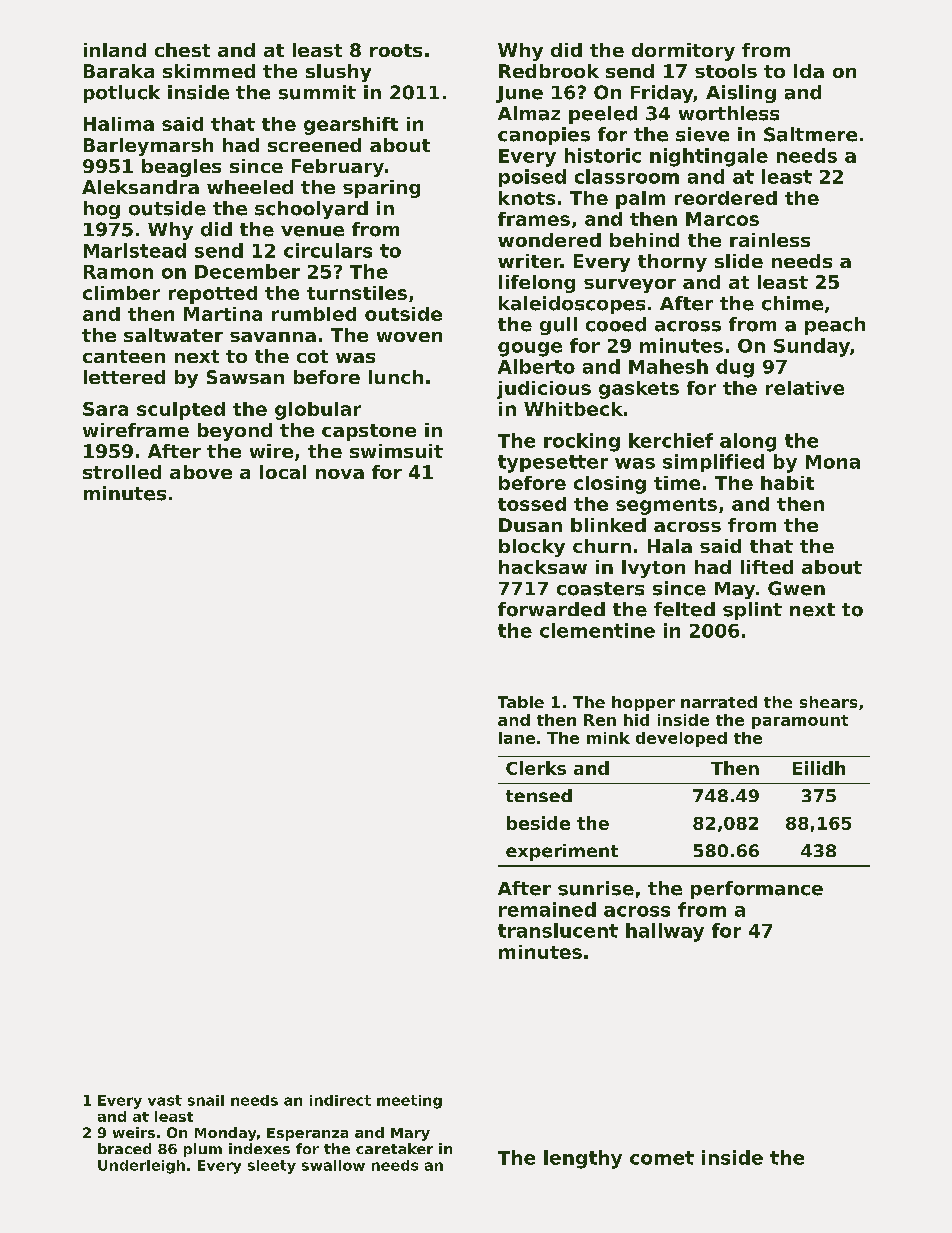 This screenshot has width=952, height=1233. What do you see at coordinates (630, 286) in the screenshot?
I see `surveyor` at bounding box center [630, 286].
